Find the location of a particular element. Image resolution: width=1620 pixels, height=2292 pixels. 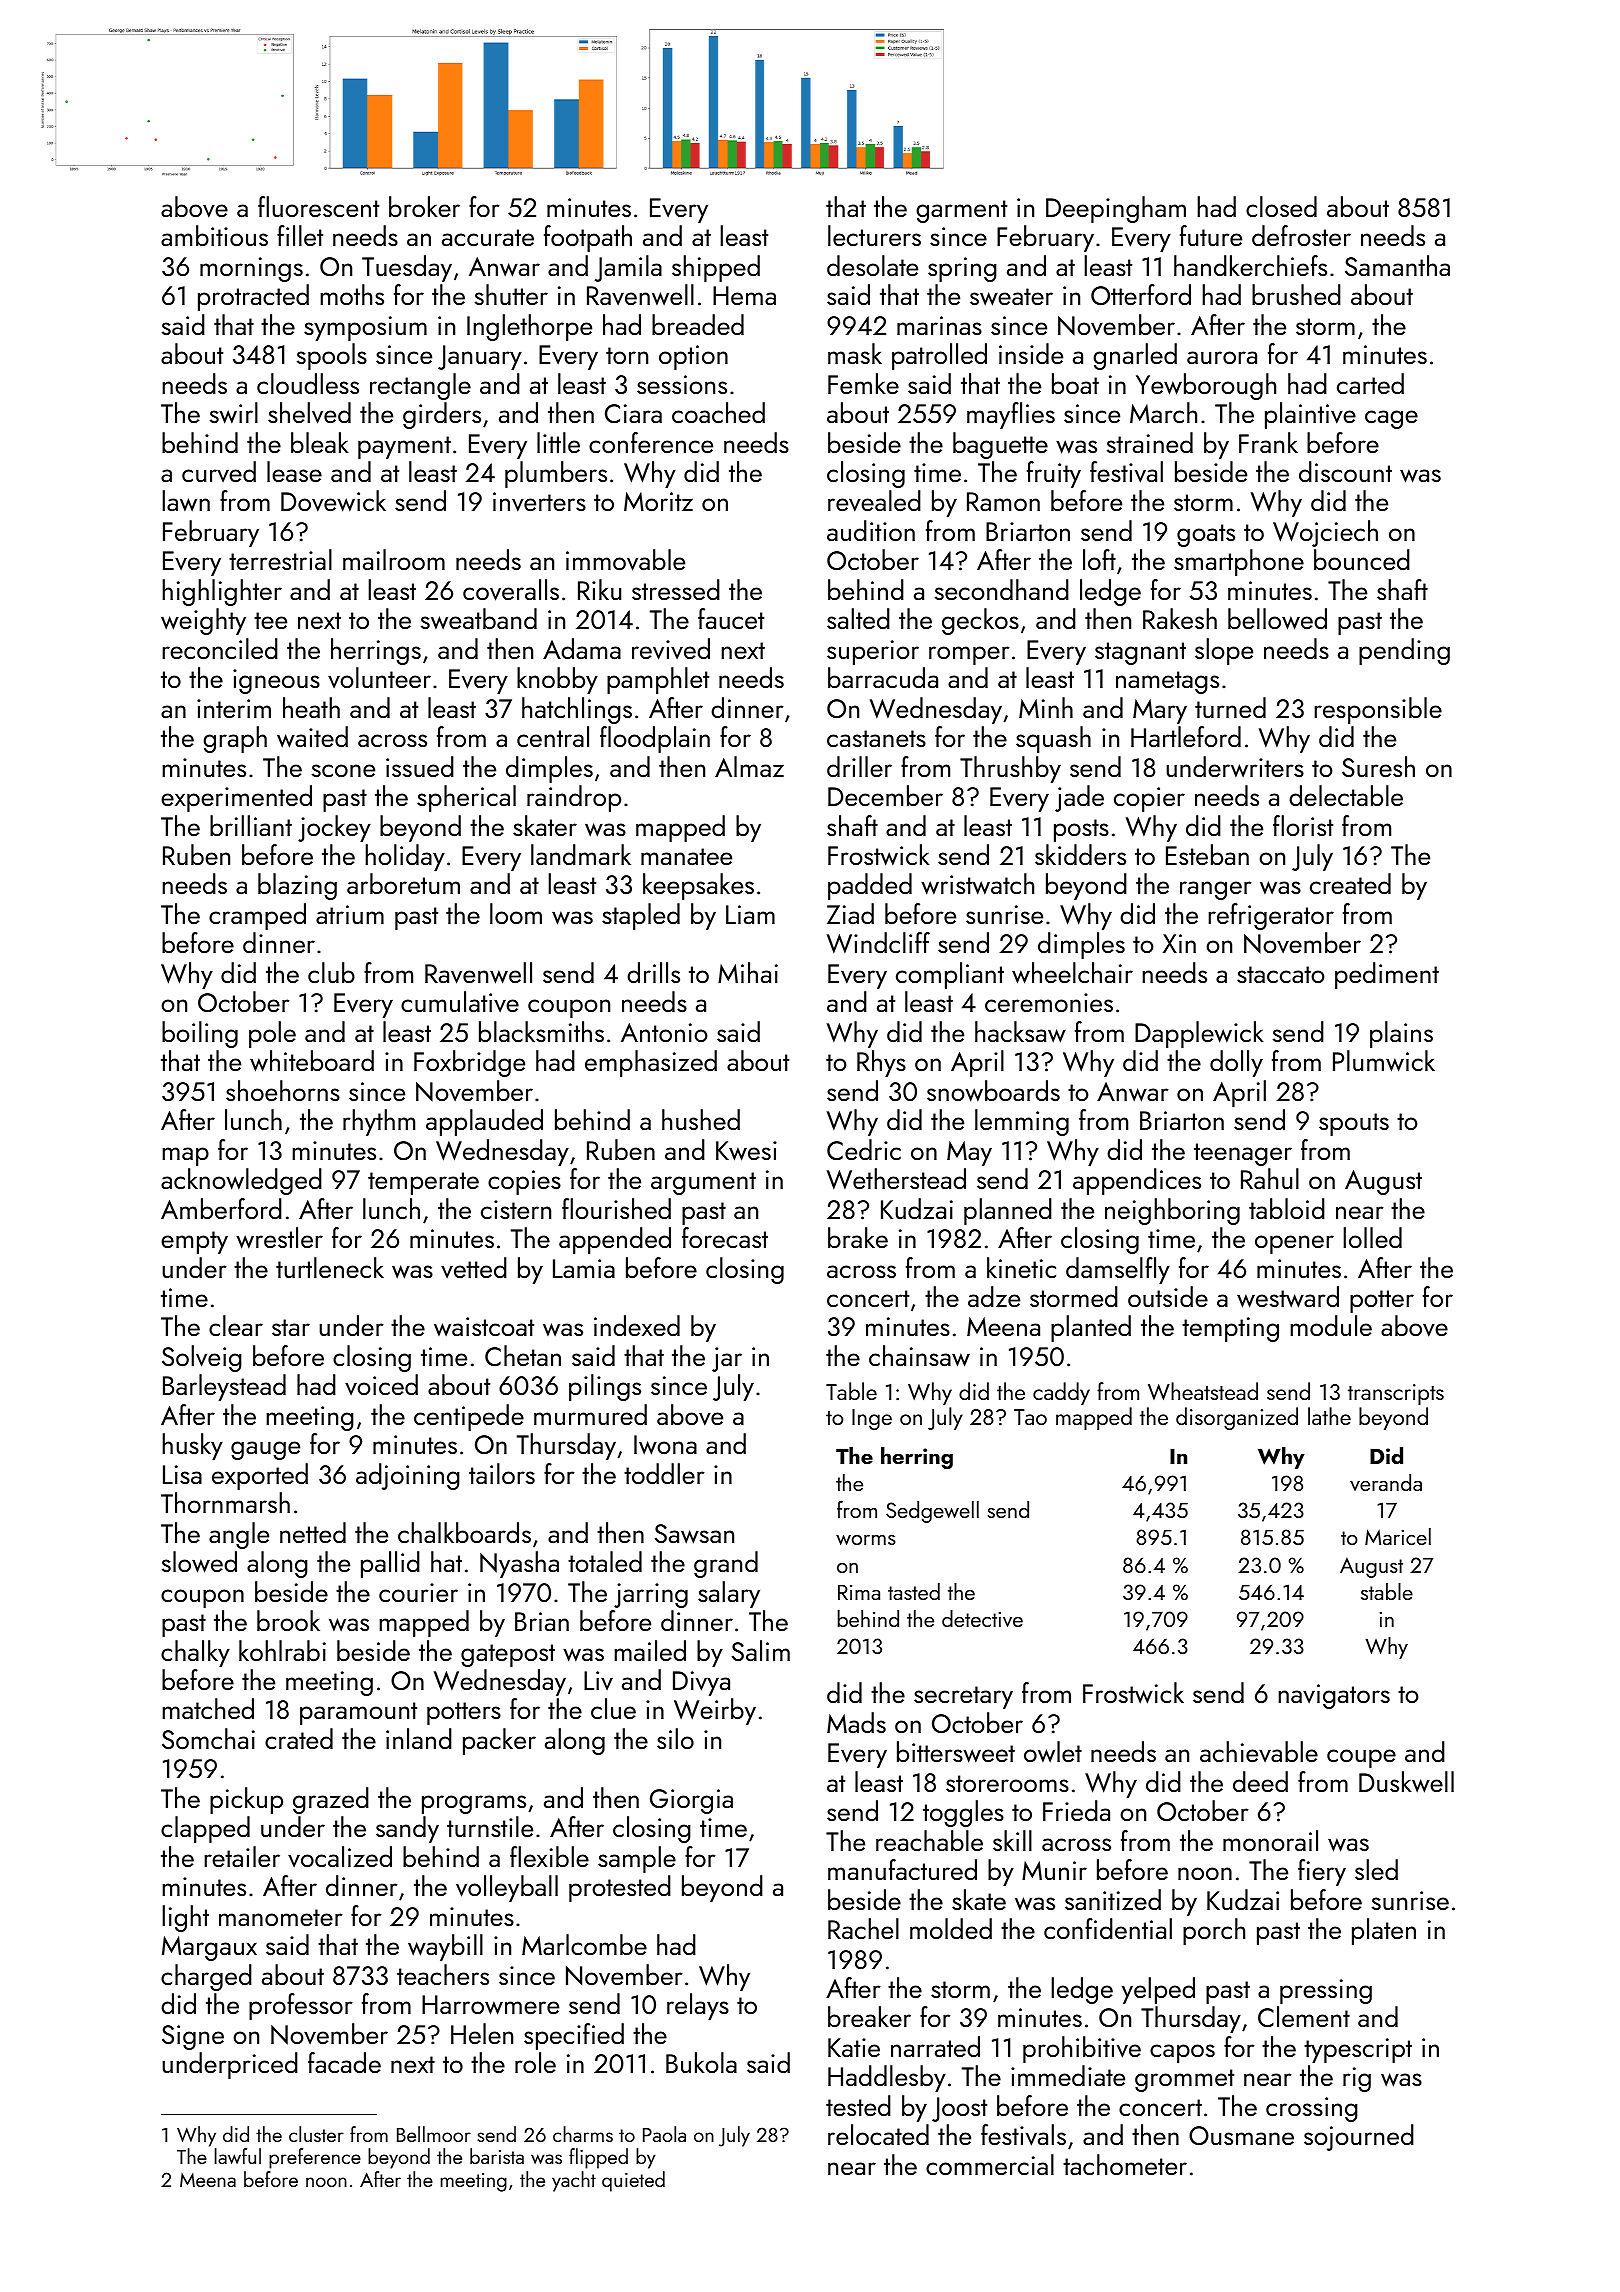

boiling is located at coordinates (200, 1034).
